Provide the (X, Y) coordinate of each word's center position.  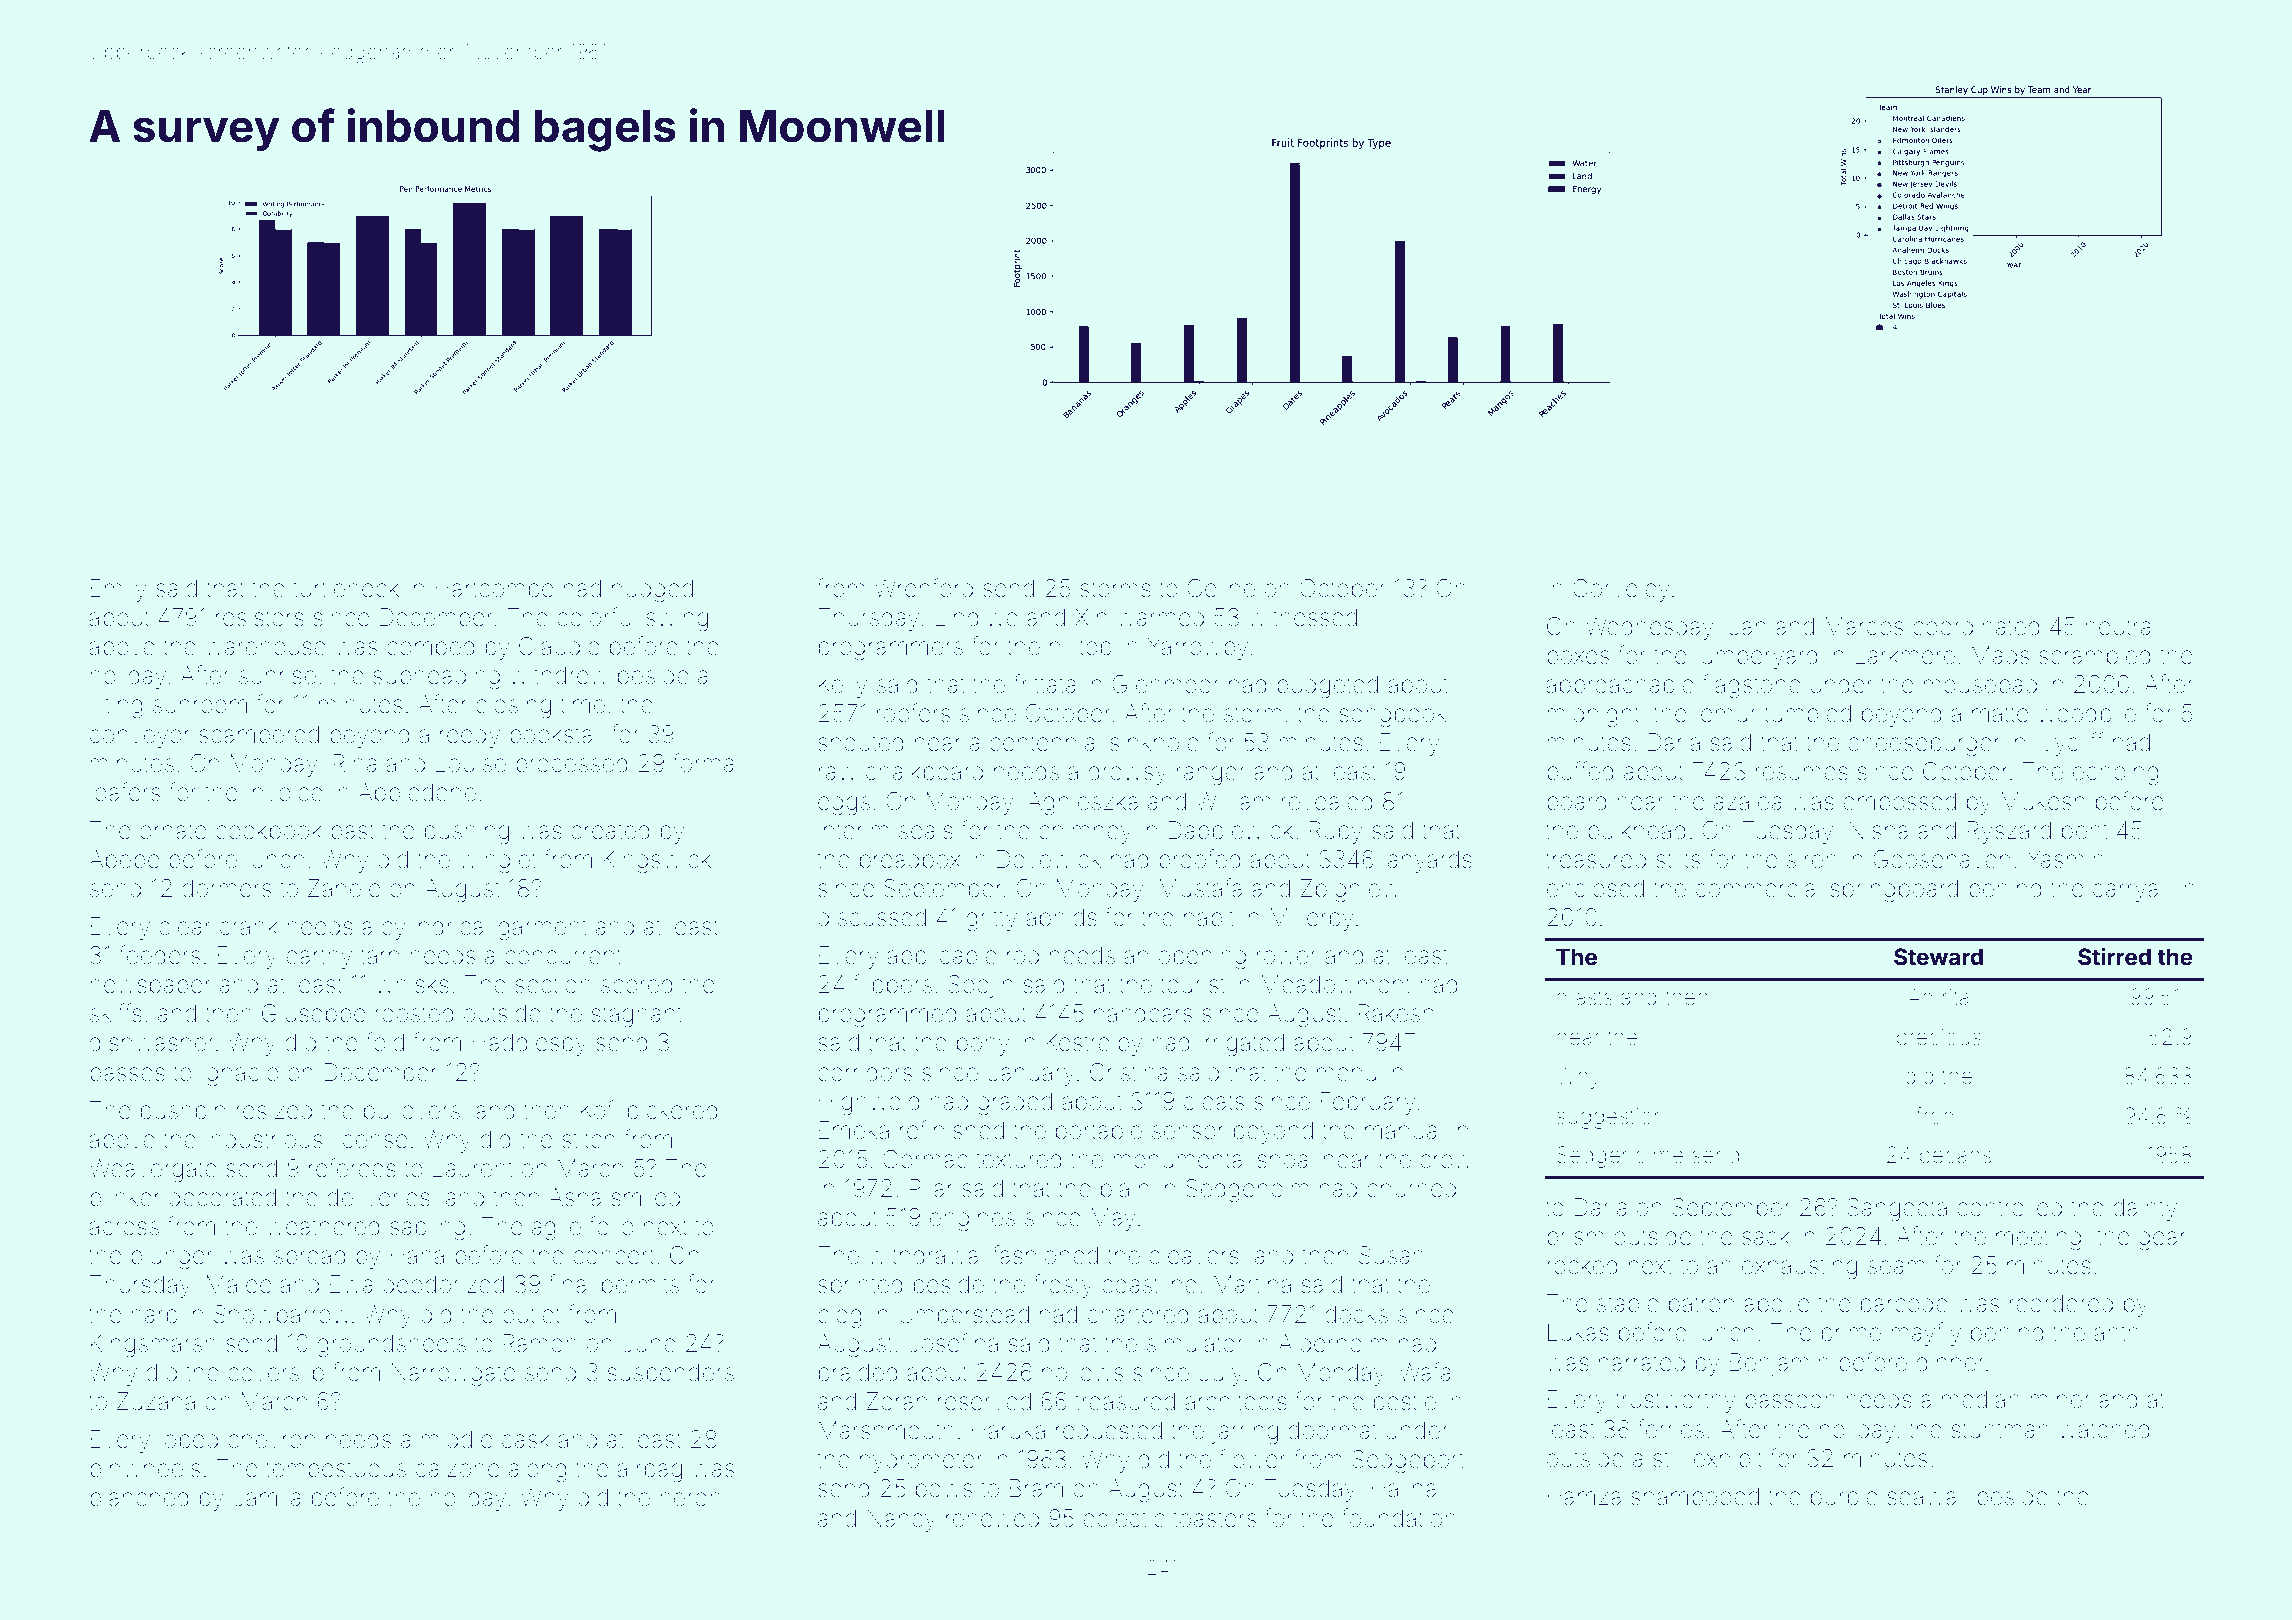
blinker (125, 1197)
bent (2085, 830)
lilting (116, 707)
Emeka (854, 1130)
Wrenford (923, 588)
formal (706, 763)
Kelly (843, 686)
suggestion (1610, 1118)
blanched (139, 1497)
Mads (2000, 655)
